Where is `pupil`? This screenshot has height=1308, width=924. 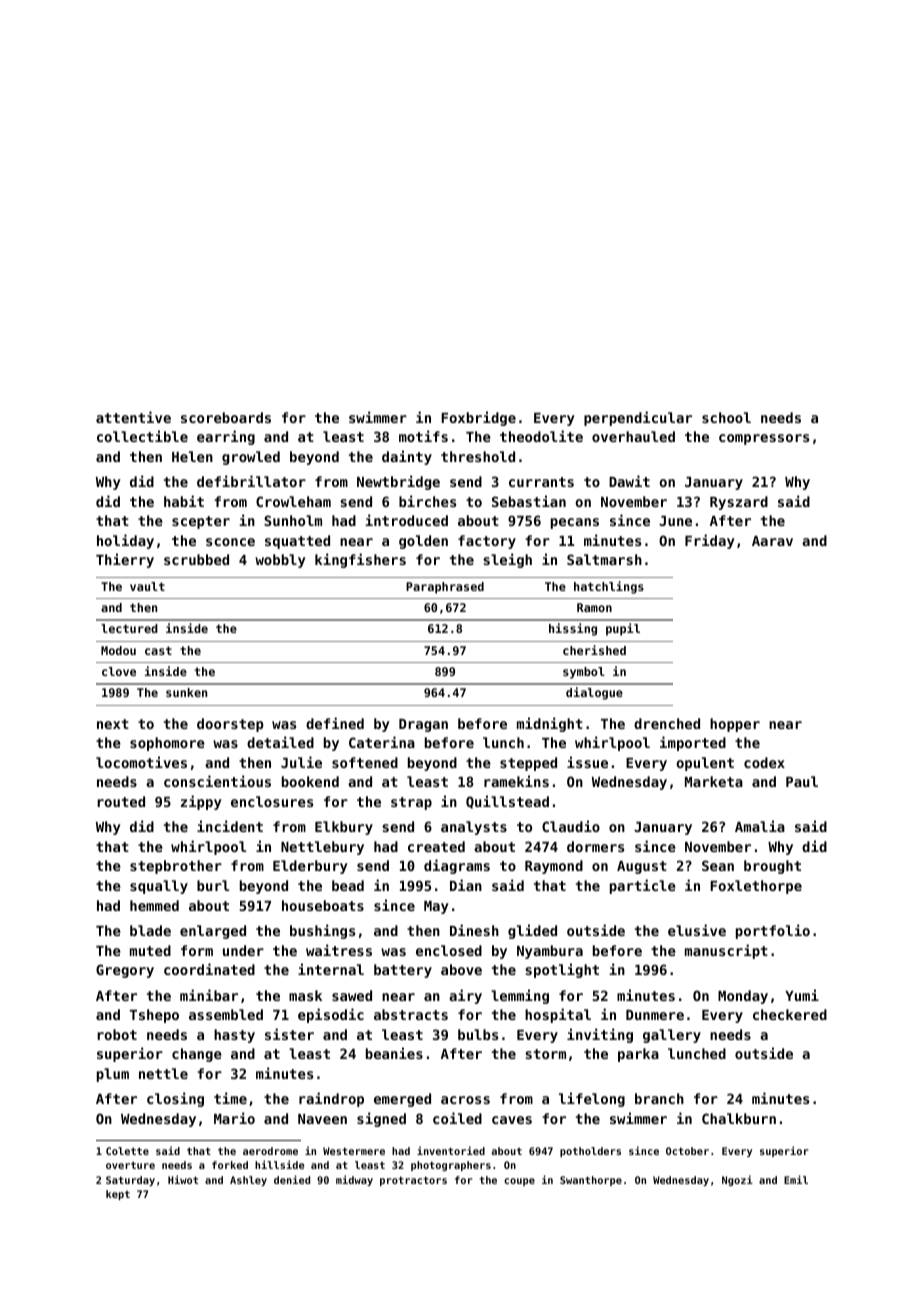
pupil is located at coordinates (623, 629).
